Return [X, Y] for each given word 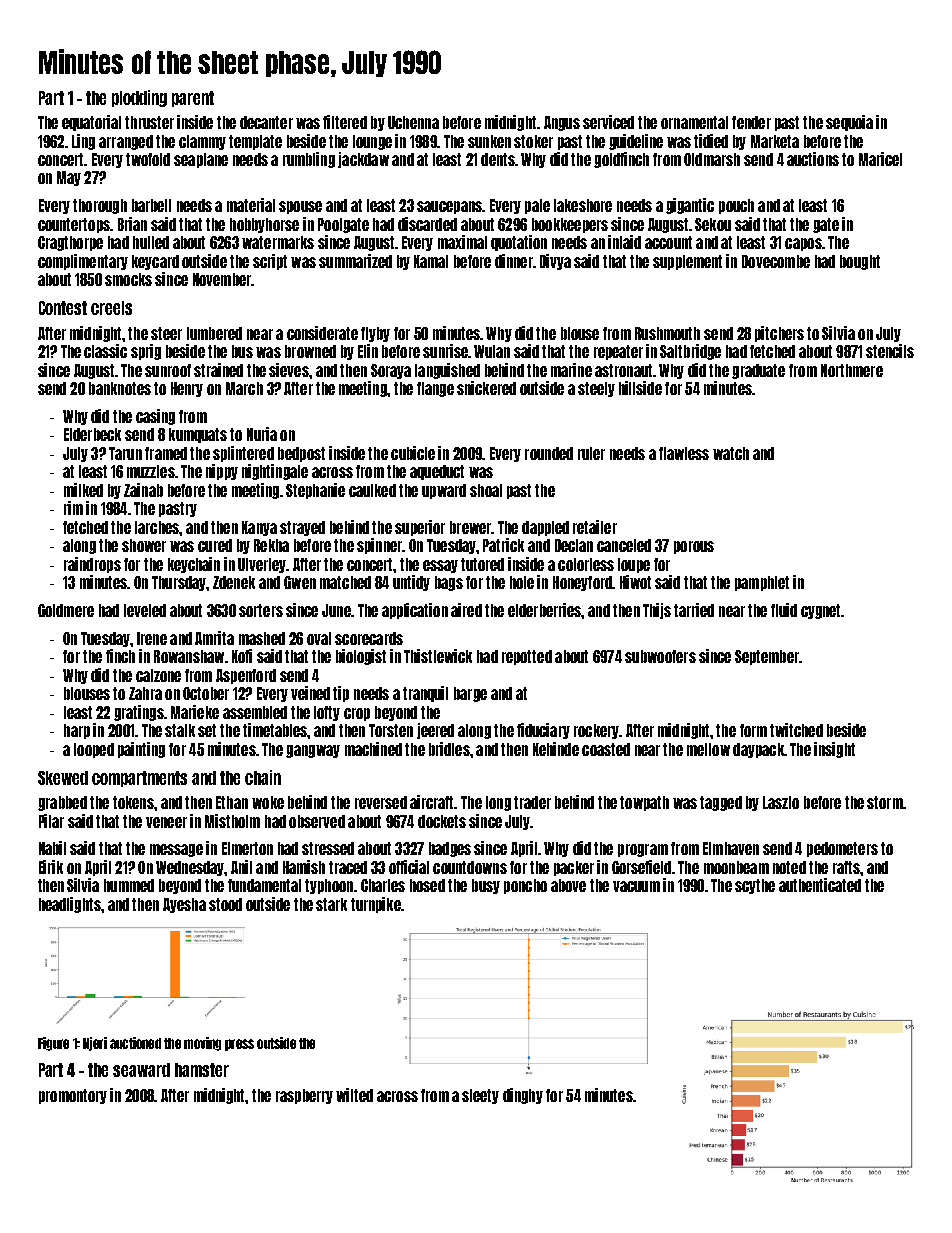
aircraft [431, 802]
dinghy [523, 1096]
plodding [139, 98]
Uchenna [413, 122]
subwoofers [660, 656]
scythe [755, 886]
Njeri [95, 1044]
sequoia [849, 123]
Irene [152, 638]
